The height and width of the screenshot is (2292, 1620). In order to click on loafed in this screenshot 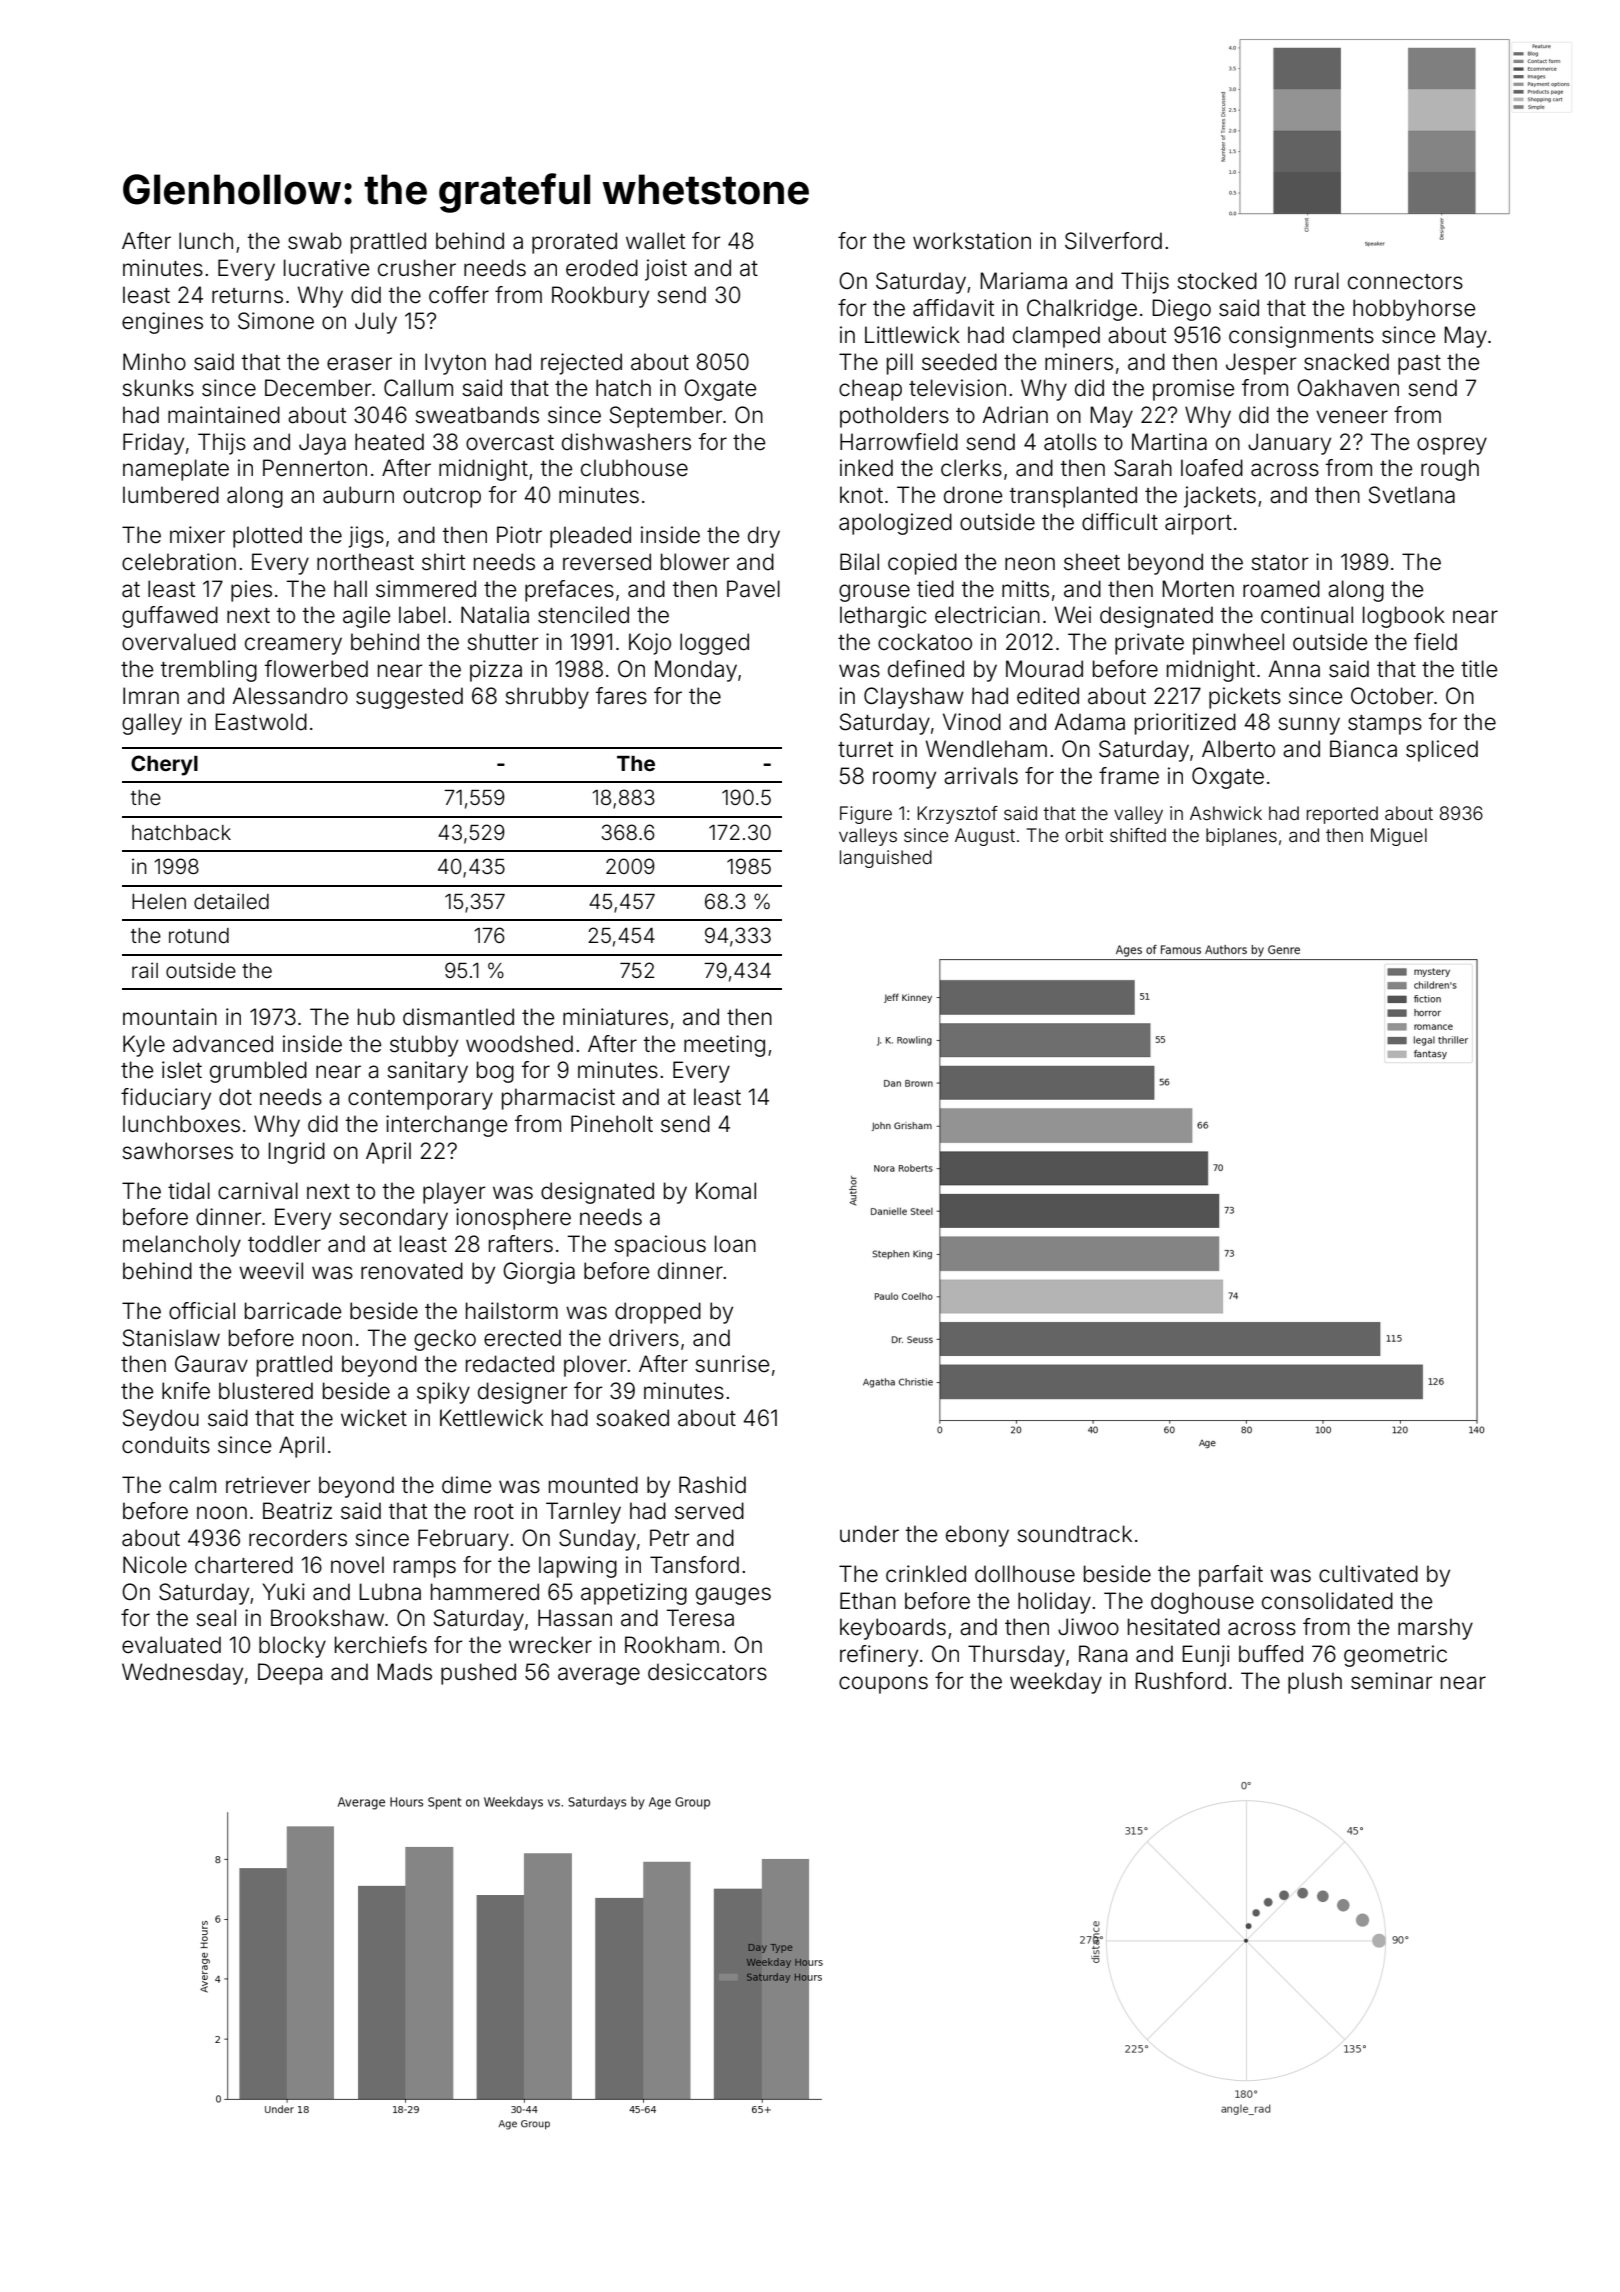, I will do `click(1212, 468)`.
